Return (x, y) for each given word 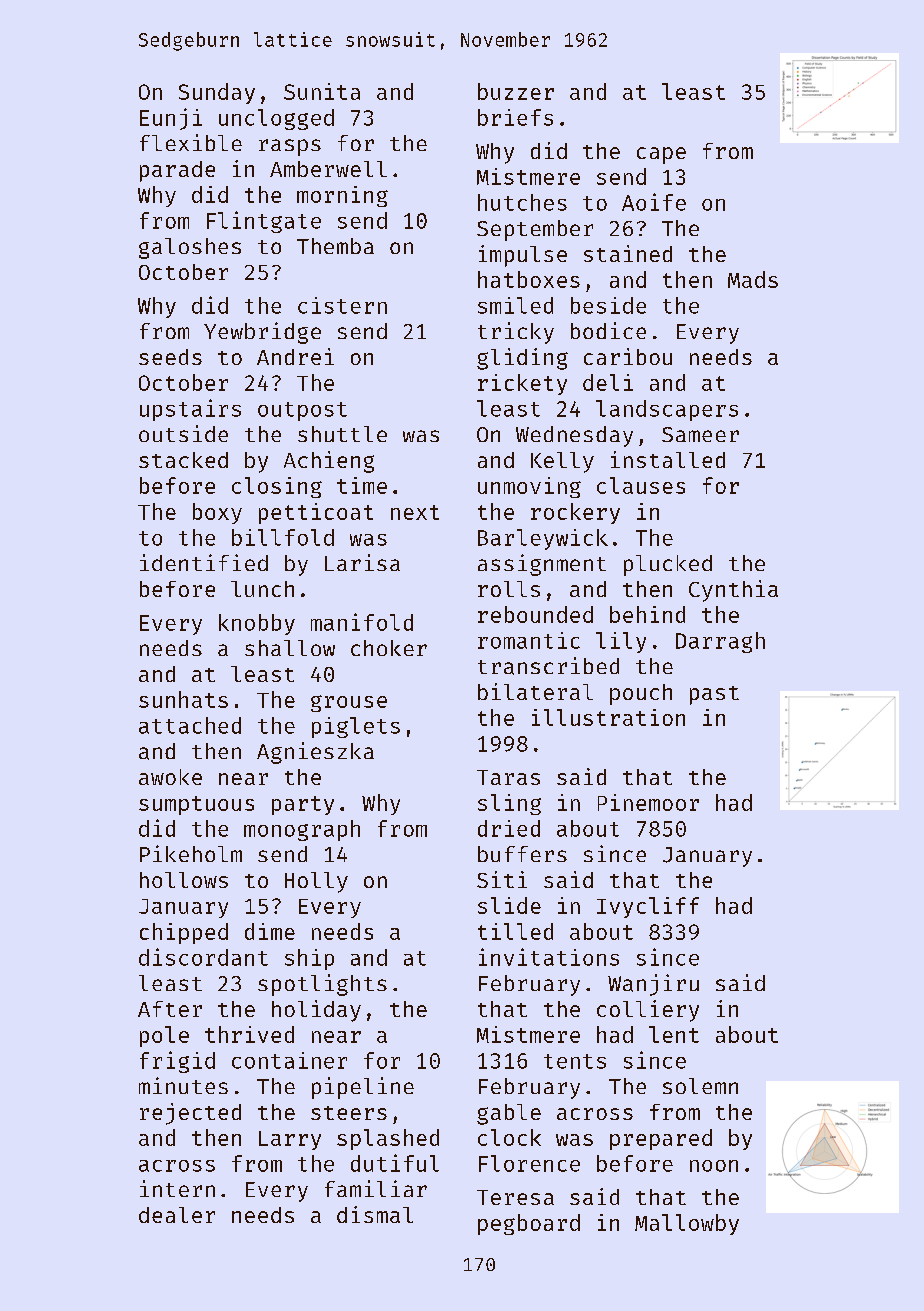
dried (509, 828)
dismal (375, 1214)
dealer (177, 1215)
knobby (257, 624)
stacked (183, 460)
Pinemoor (648, 802)
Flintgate (264, 222)
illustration (608, 717)
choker (389, 648)
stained (628, 253)
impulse (523, 256)
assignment (542, 565)
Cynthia (733, 591)
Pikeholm (191, 853)
